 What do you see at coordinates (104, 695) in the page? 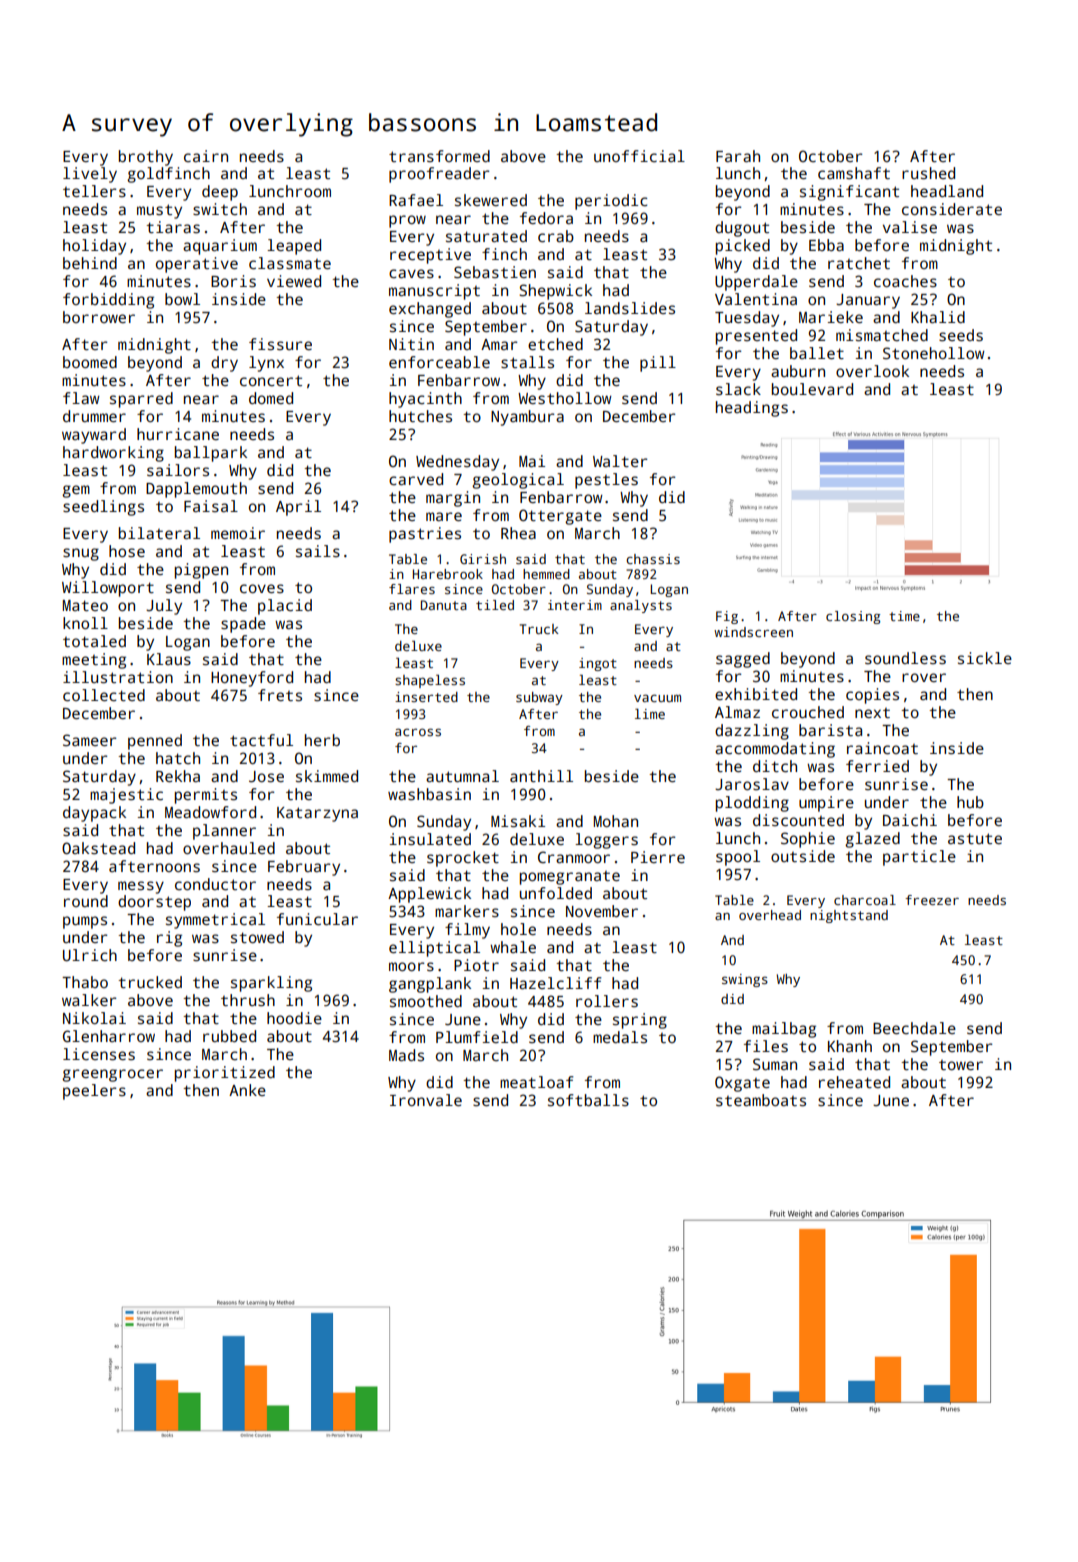
I see `collected` at bounding box center [104, 695].
